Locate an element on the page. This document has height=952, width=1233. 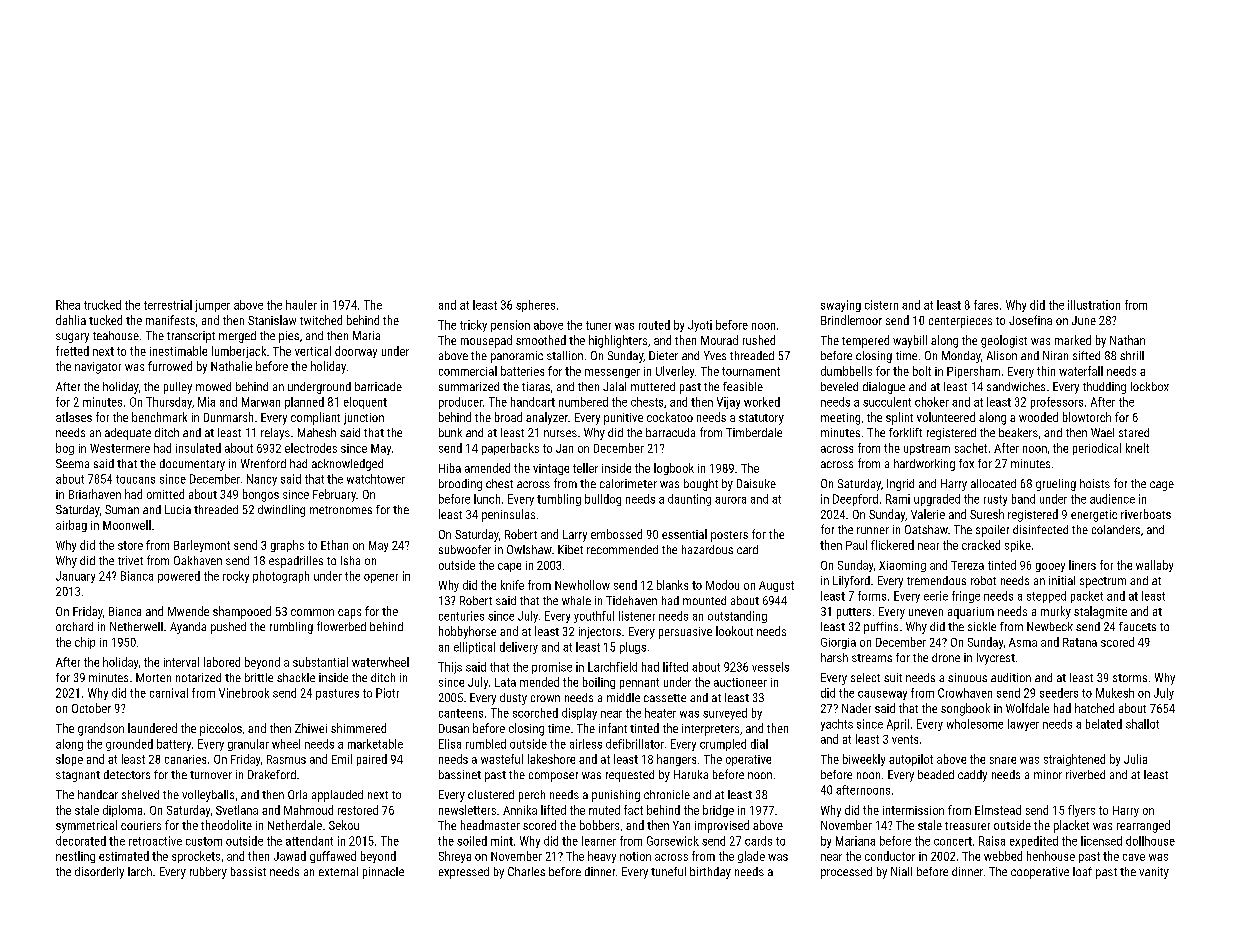
spheres is located at coordinates (535, 306).
